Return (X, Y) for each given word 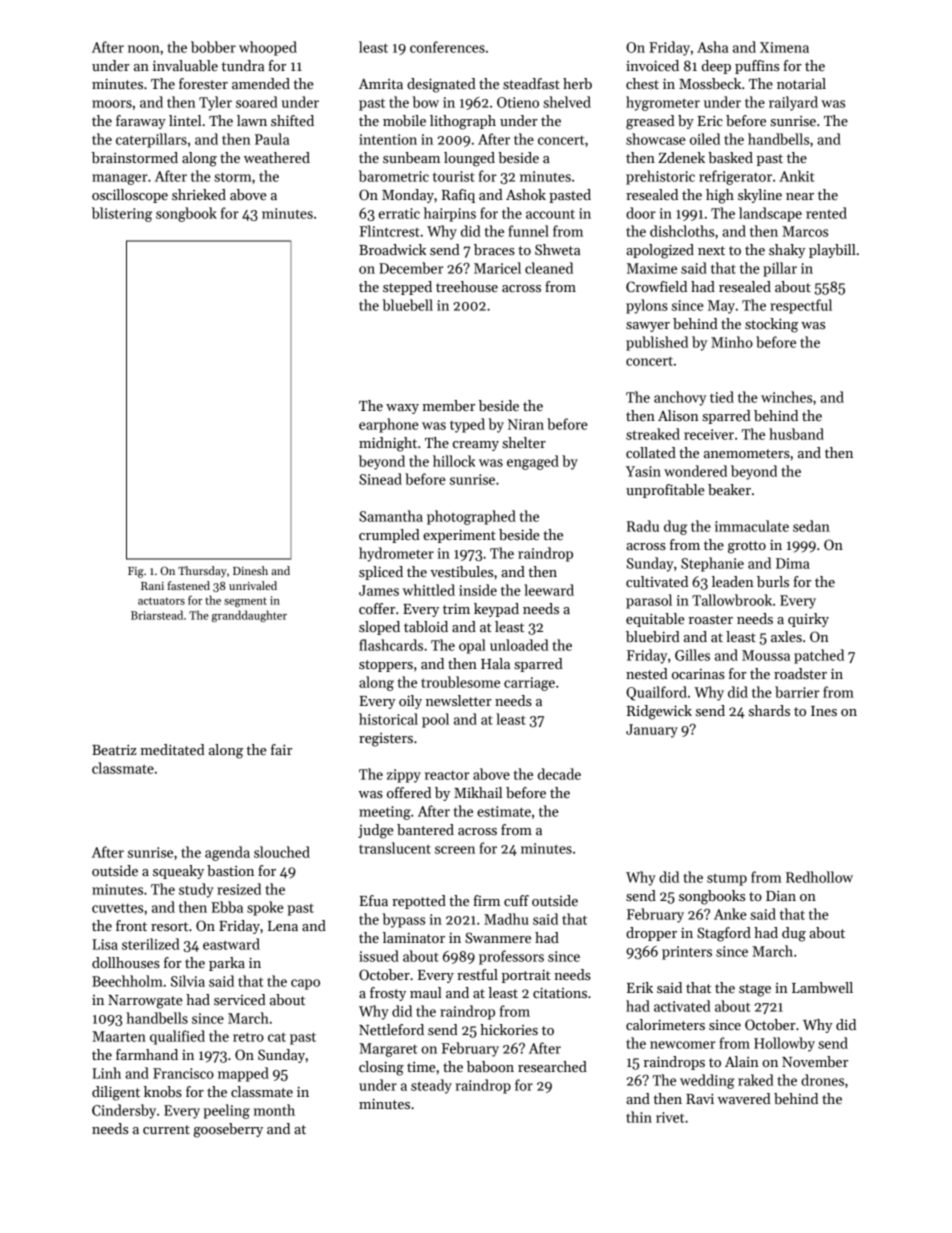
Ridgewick (659, 712)
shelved (567, 102)
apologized (660, 251)
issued (379, 956)
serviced (240, 999)
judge (376, 831)
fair (281, 749)
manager (120, 179)
